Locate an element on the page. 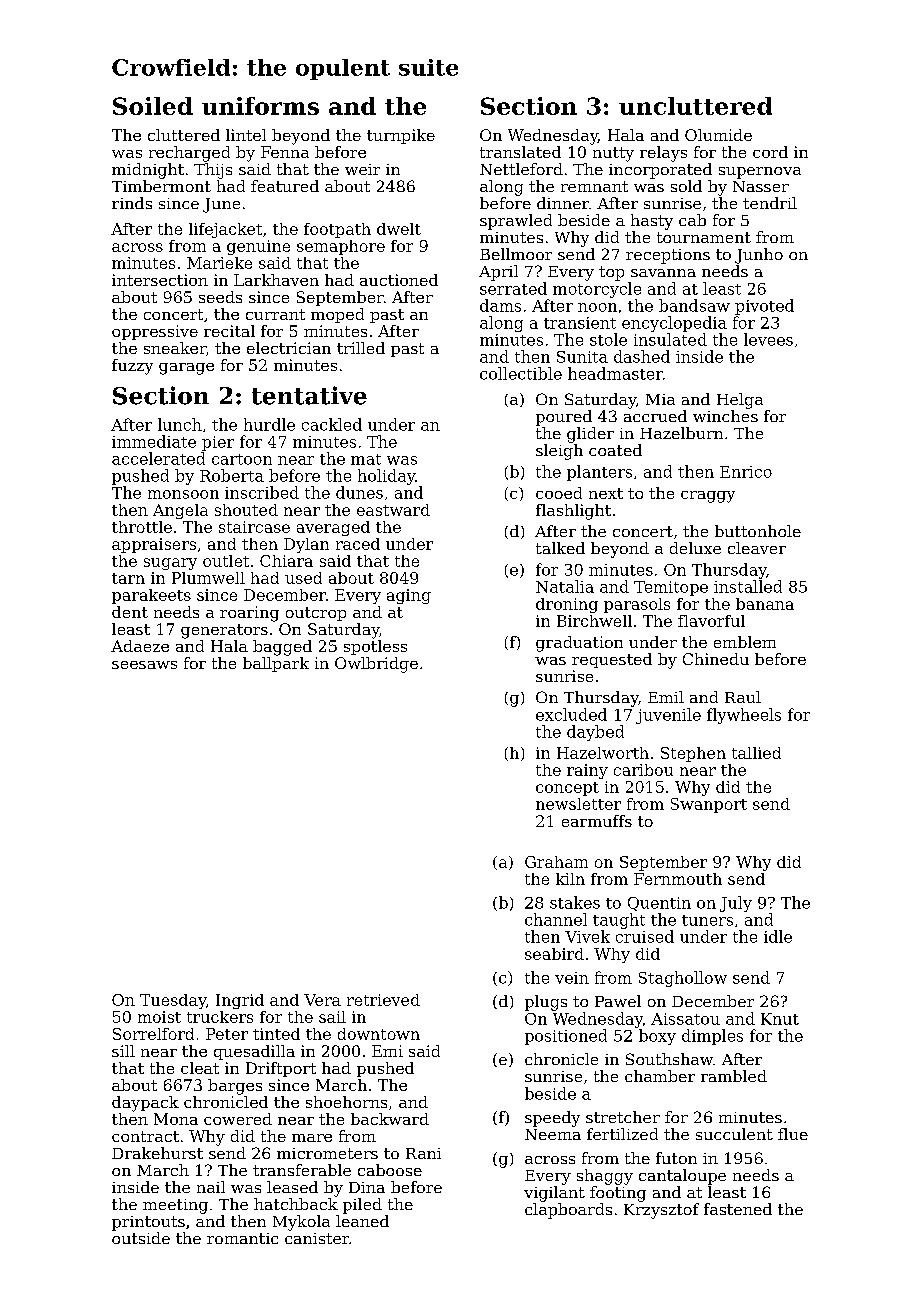 The height and width of the page is (1308, 924). Graham is located at coordinates (556, 862).
